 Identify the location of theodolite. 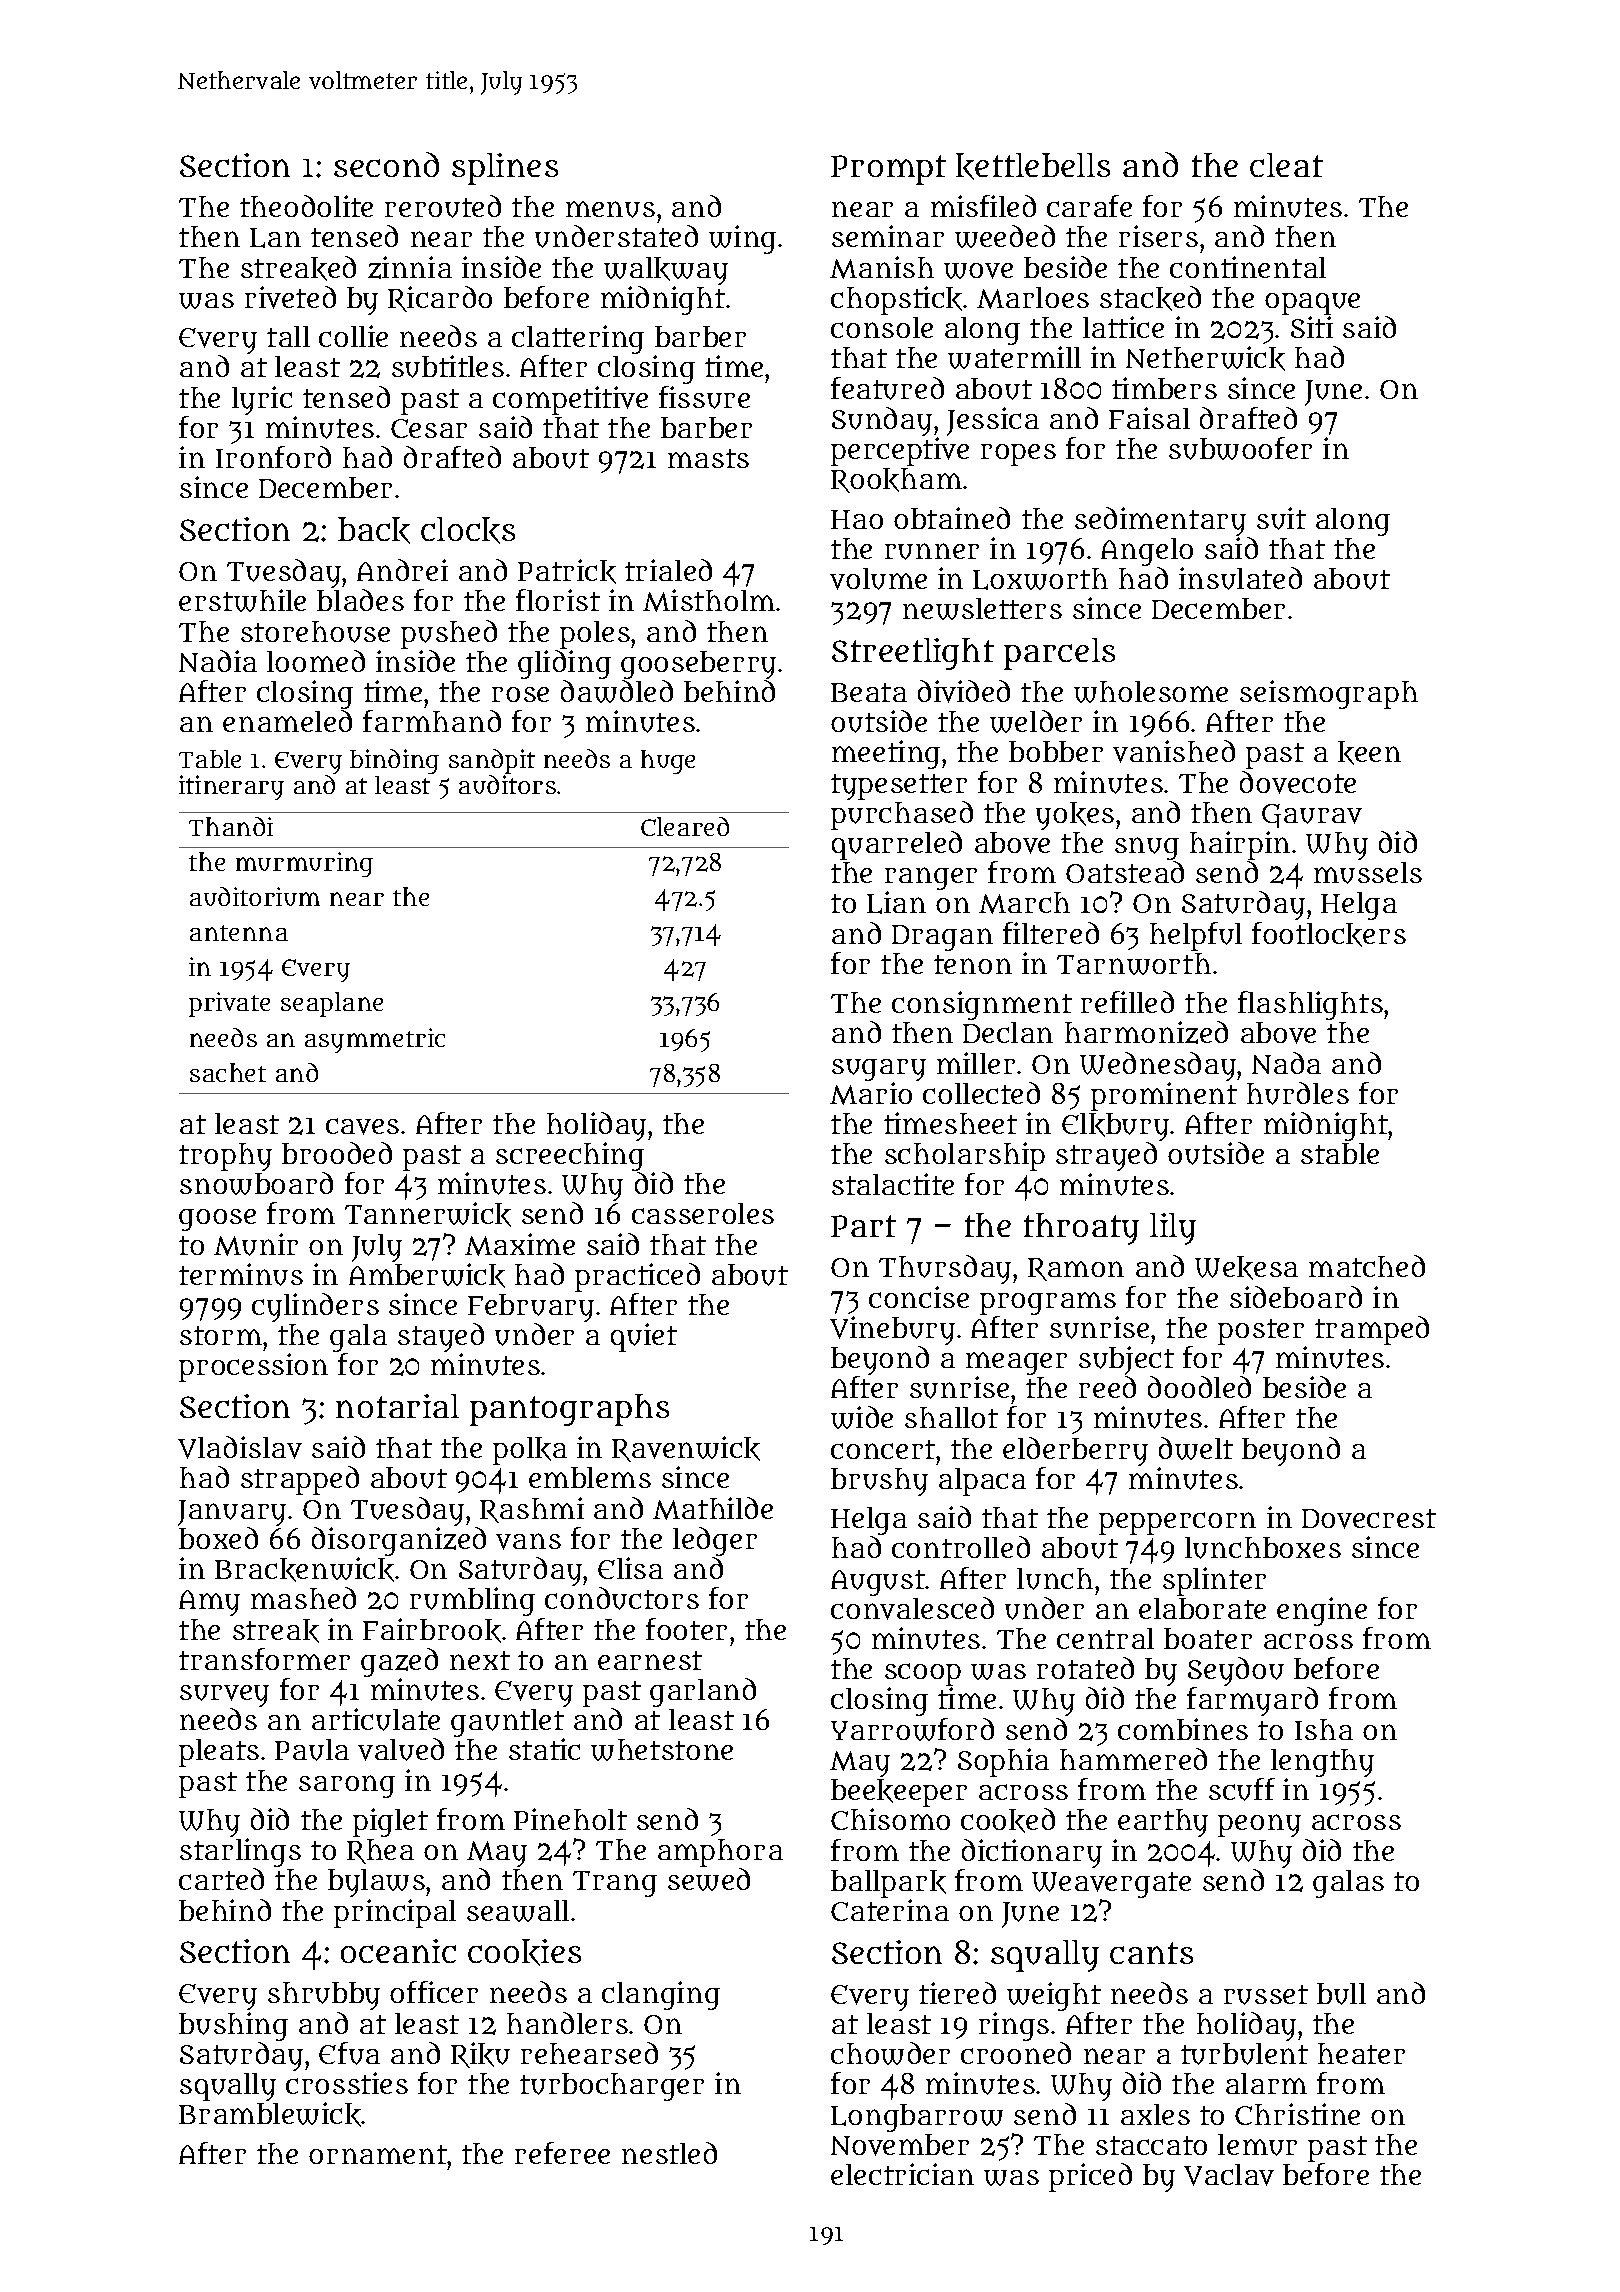
(306, 206).
